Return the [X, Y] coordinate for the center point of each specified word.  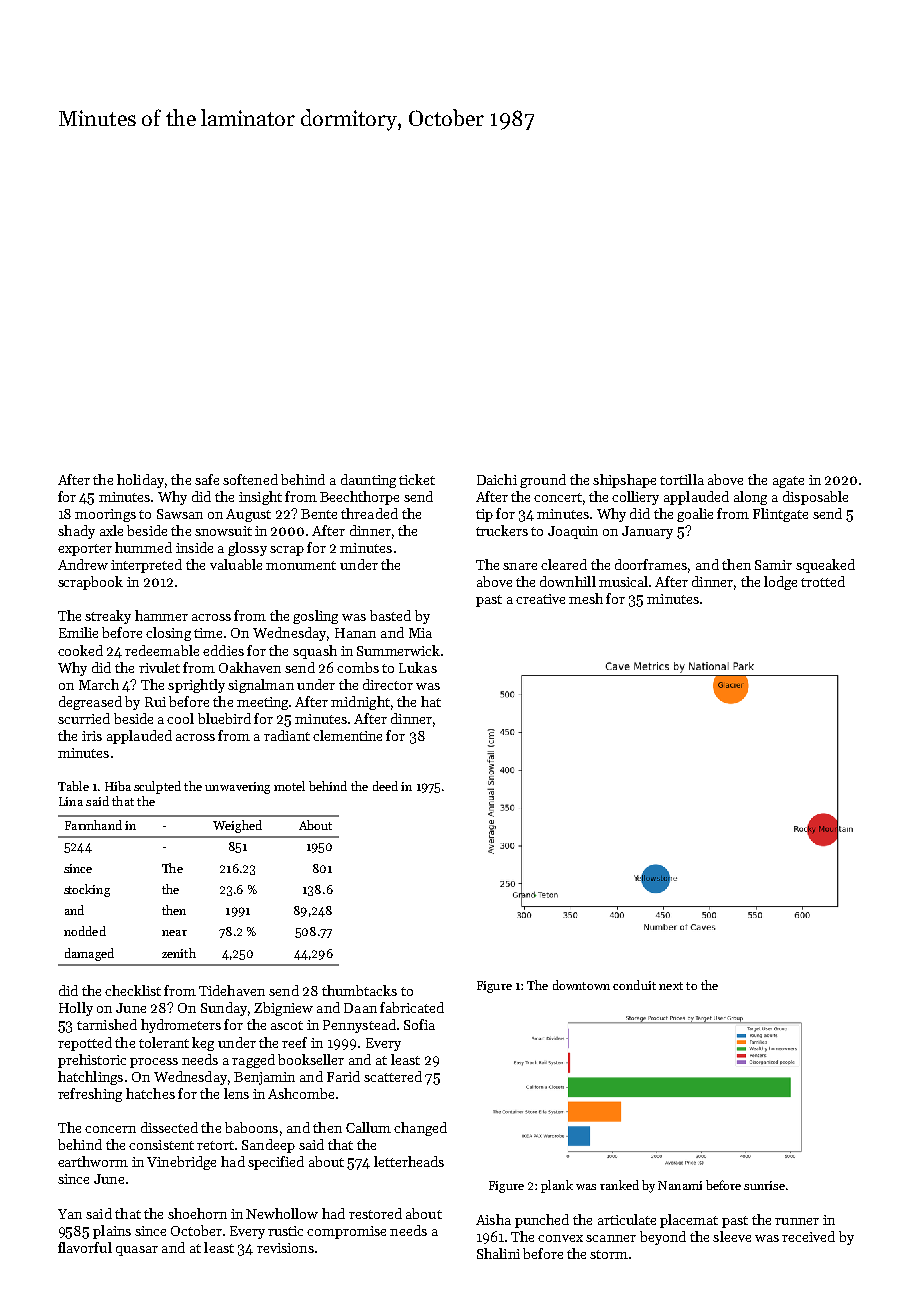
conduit [634, 985]
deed [385, 786]
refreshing [90, 1095]
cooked [80, 650]
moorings [105, 515]
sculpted [157, 787]
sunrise [764, 1185]
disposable [815, 498]
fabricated [412, 1007]
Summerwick [398, 650]
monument [301, 565]
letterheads [409, 1161]
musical [623, 581]
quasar [137, 1251]
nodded [85, 931]
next [671, 986]
